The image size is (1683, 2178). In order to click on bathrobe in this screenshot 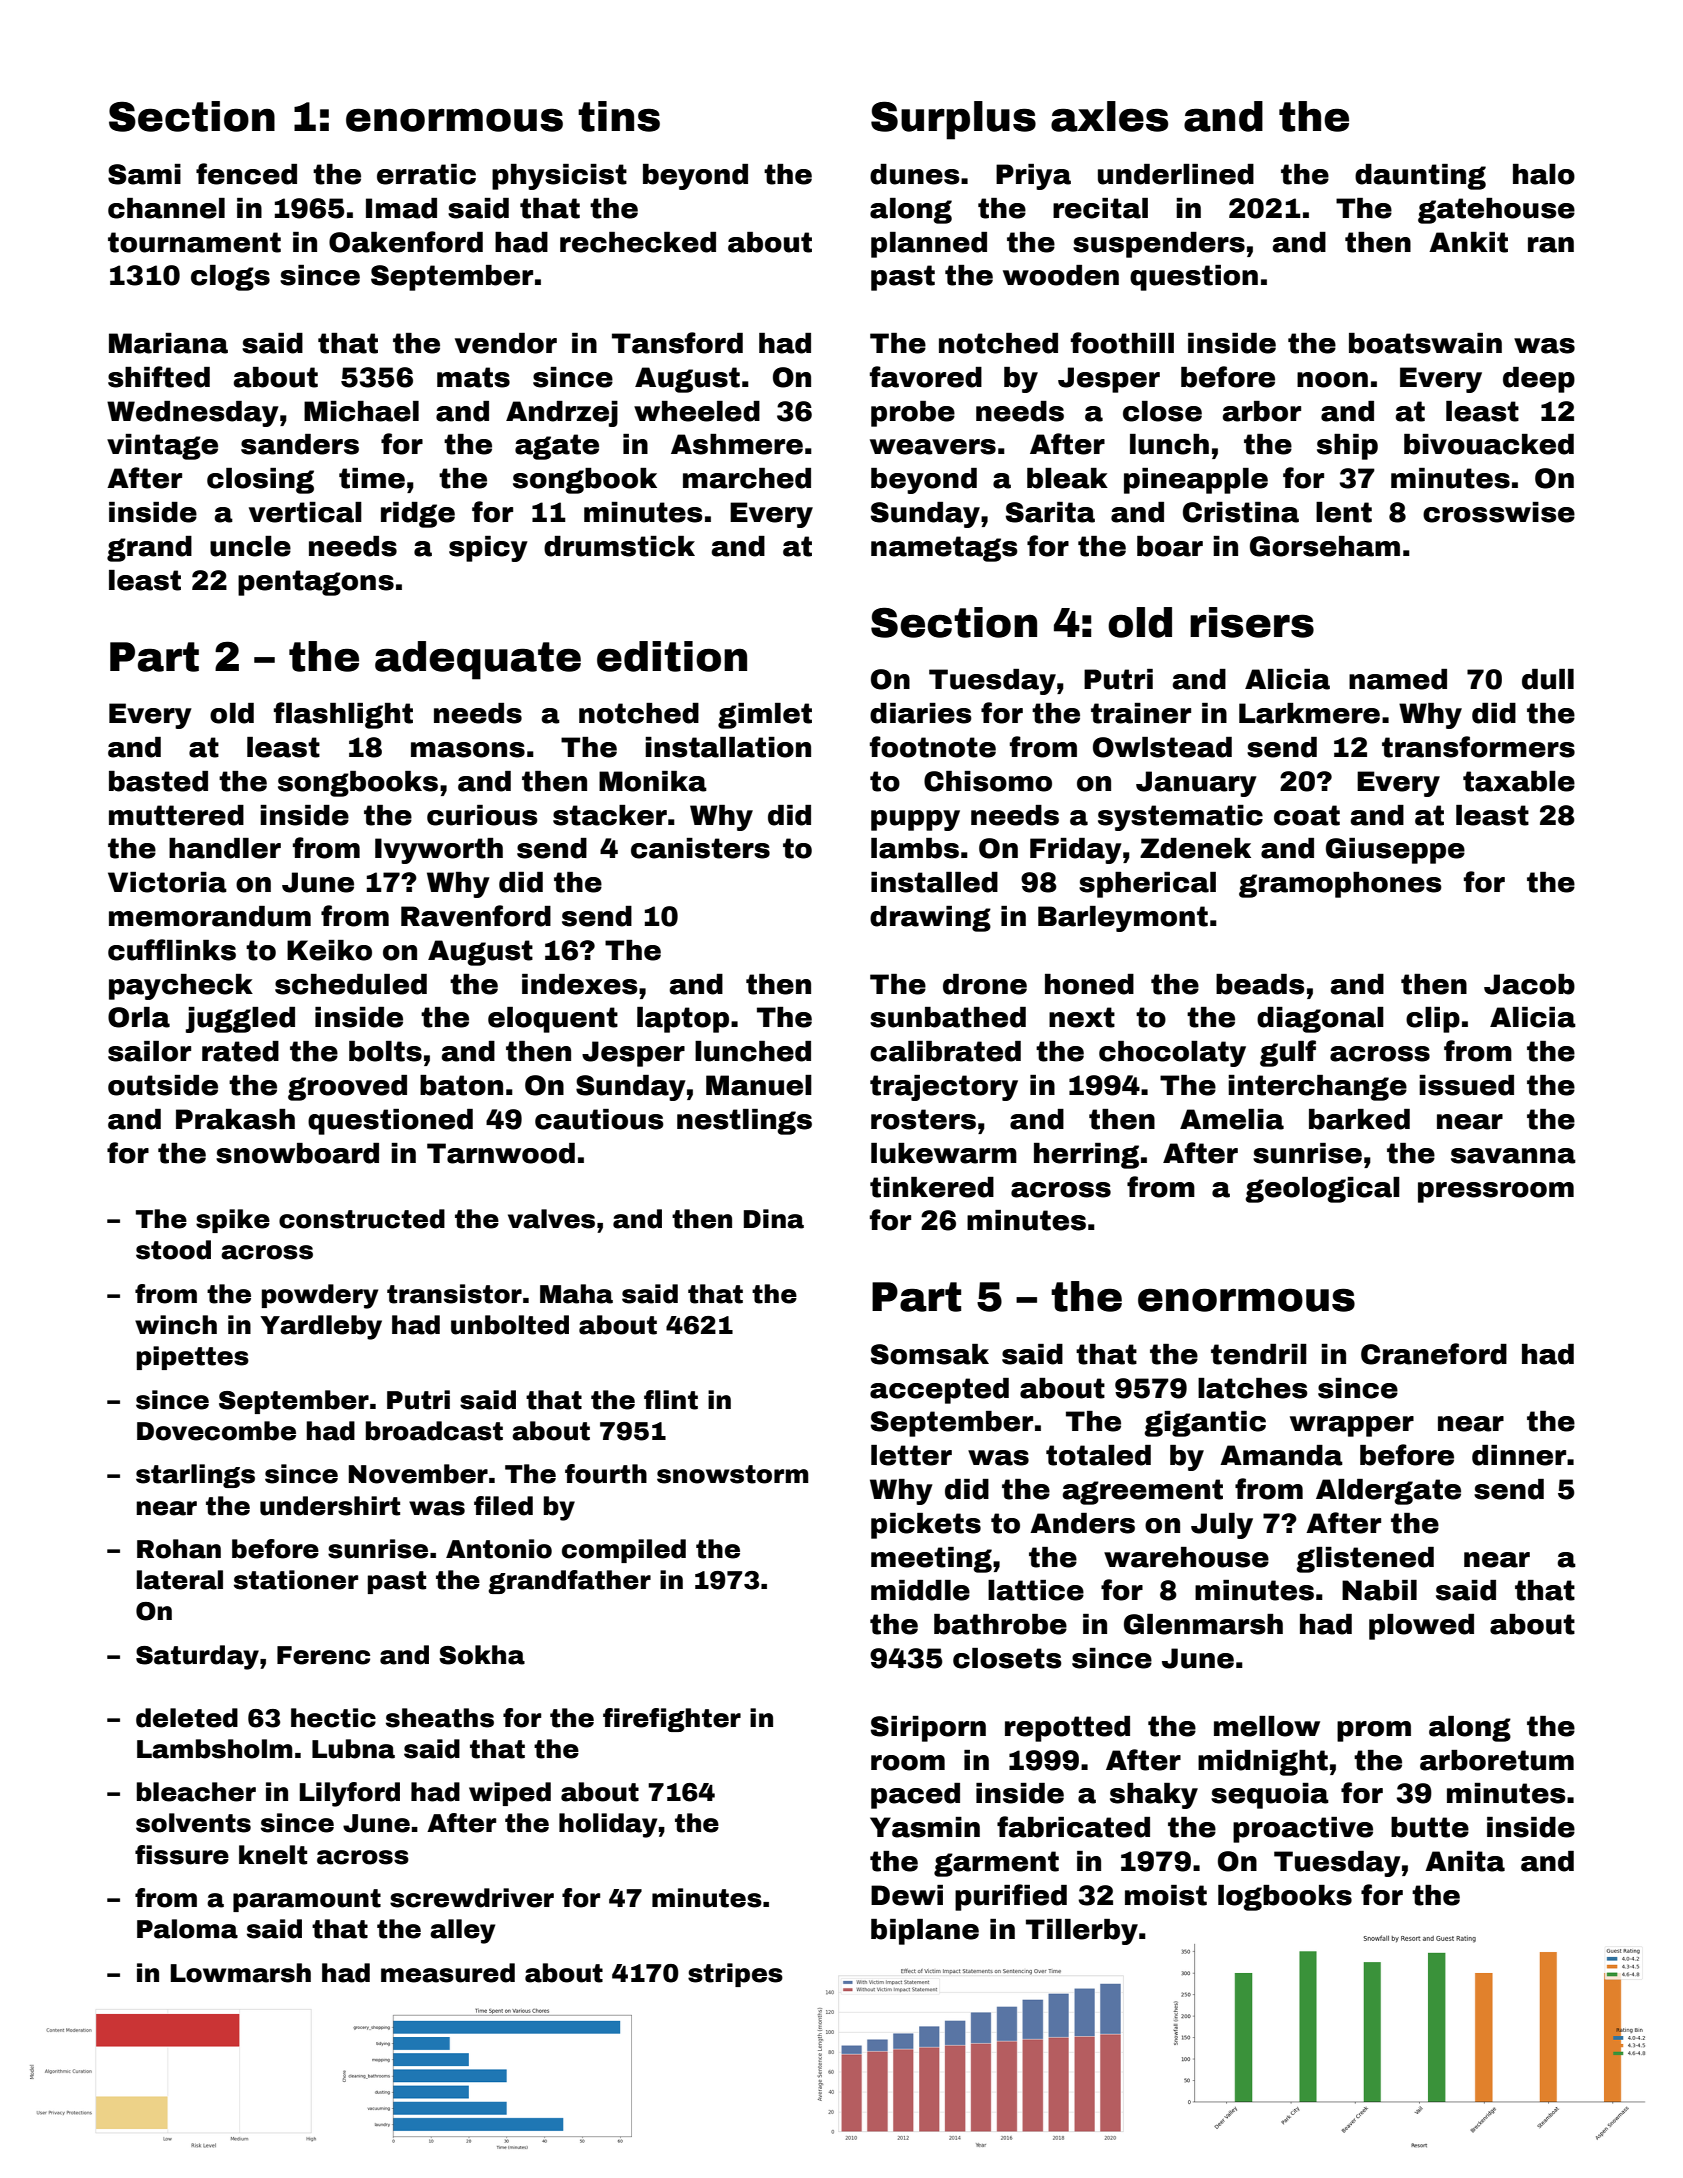, I will do `click(1000, 1624)`.
